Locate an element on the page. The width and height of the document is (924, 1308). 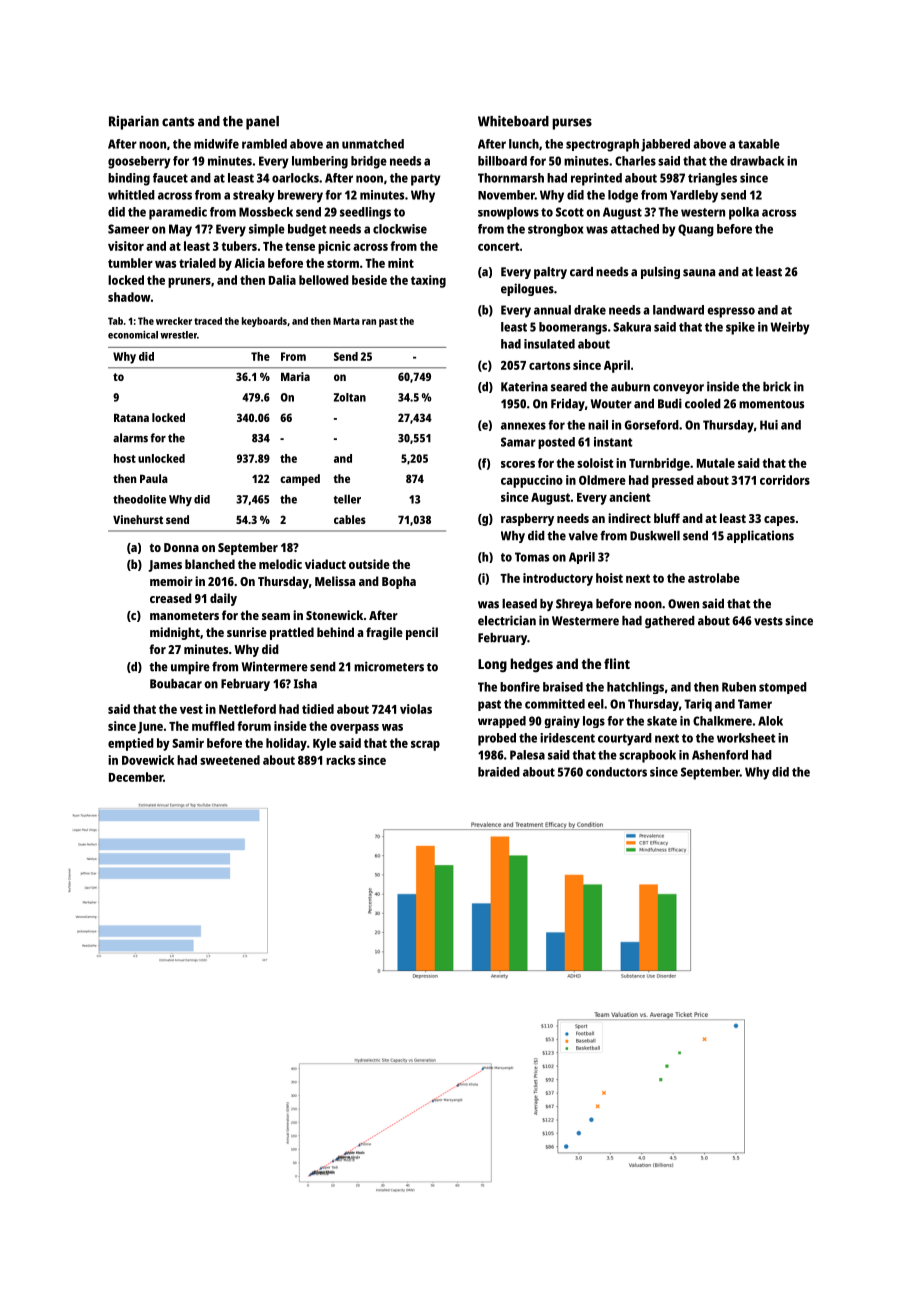
midnight is located at coordinates (175, 633).
